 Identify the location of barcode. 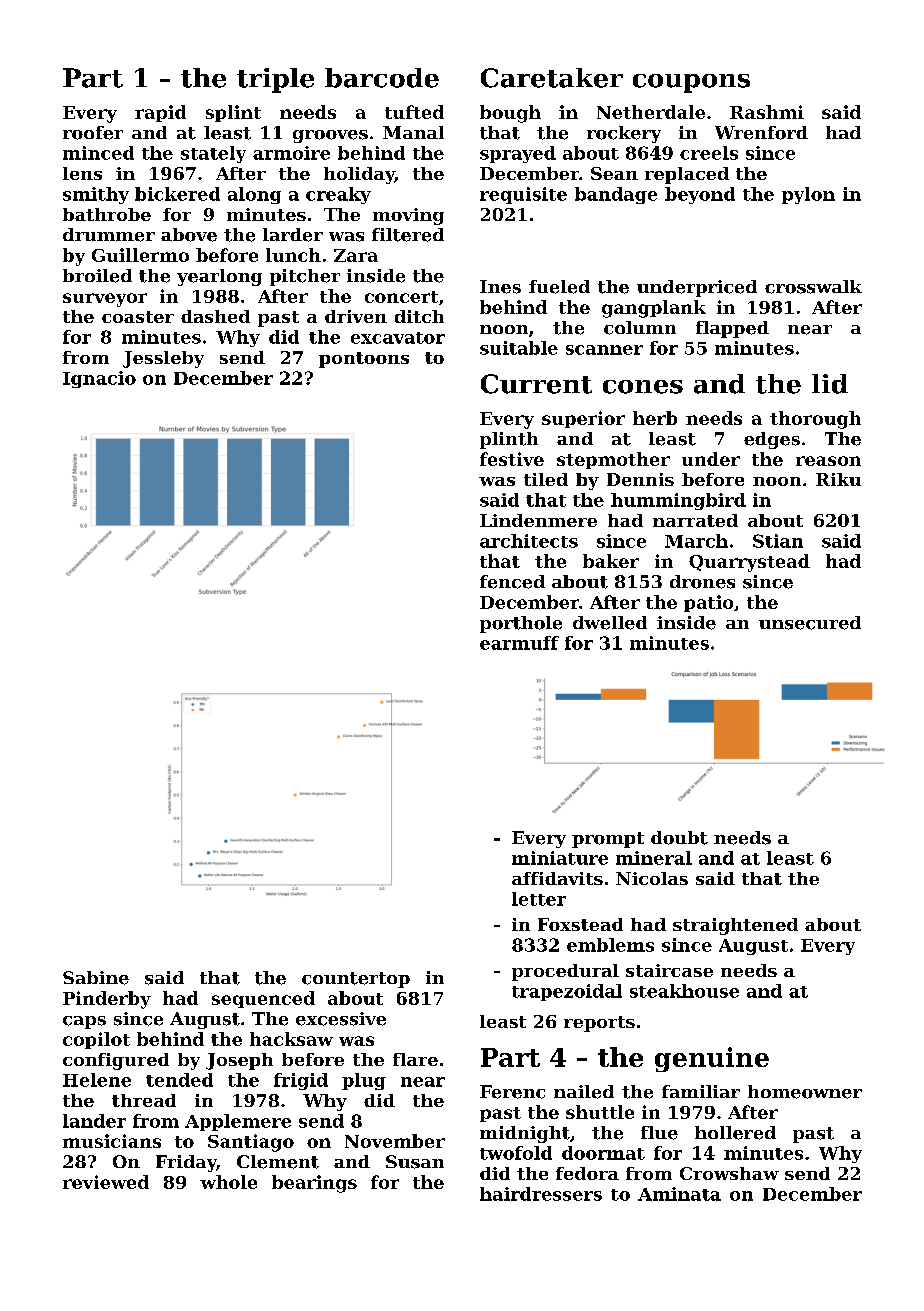
(382, 78).
